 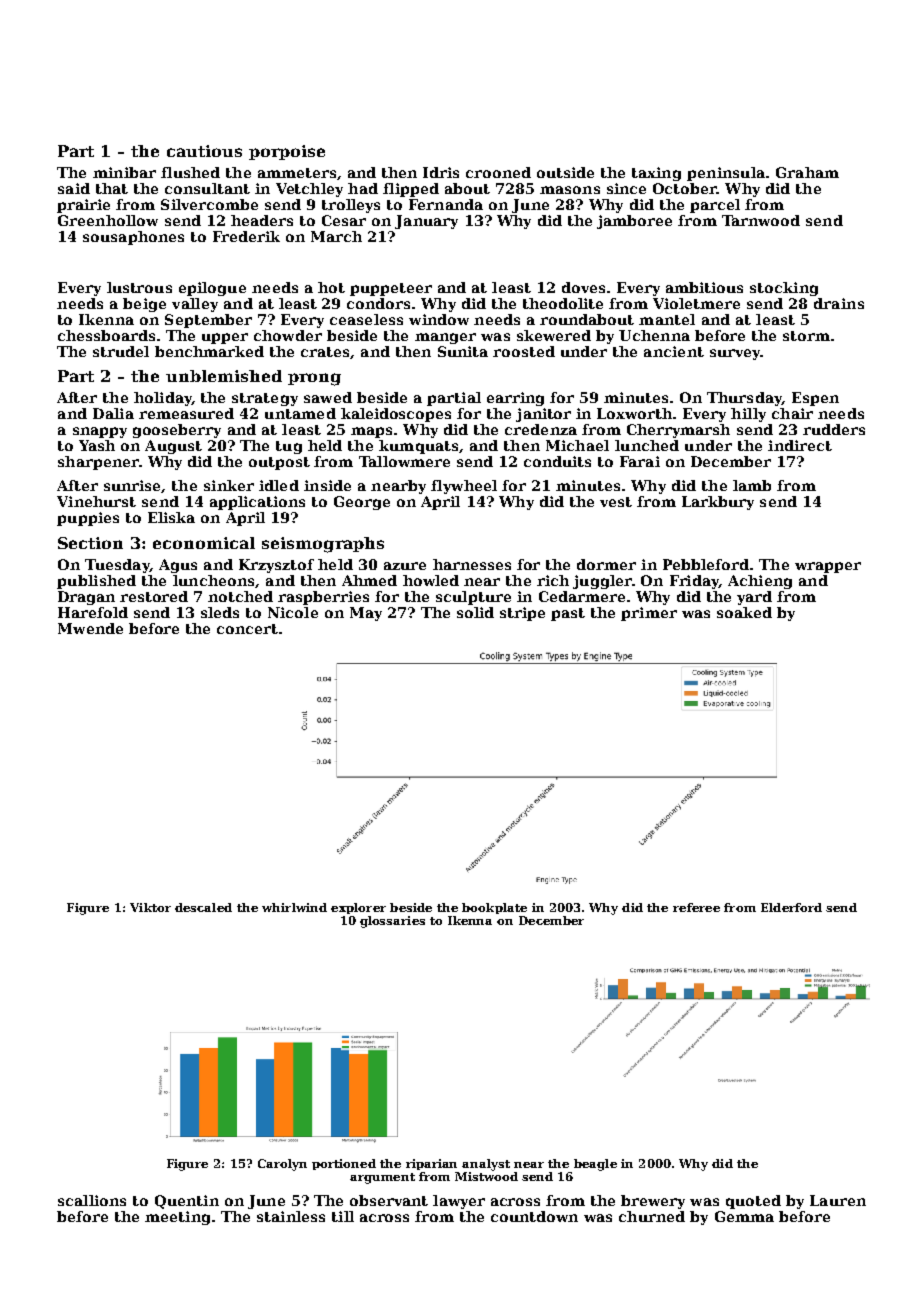 I want to click on Cherrymarsh, so click(x=678, y=431).
